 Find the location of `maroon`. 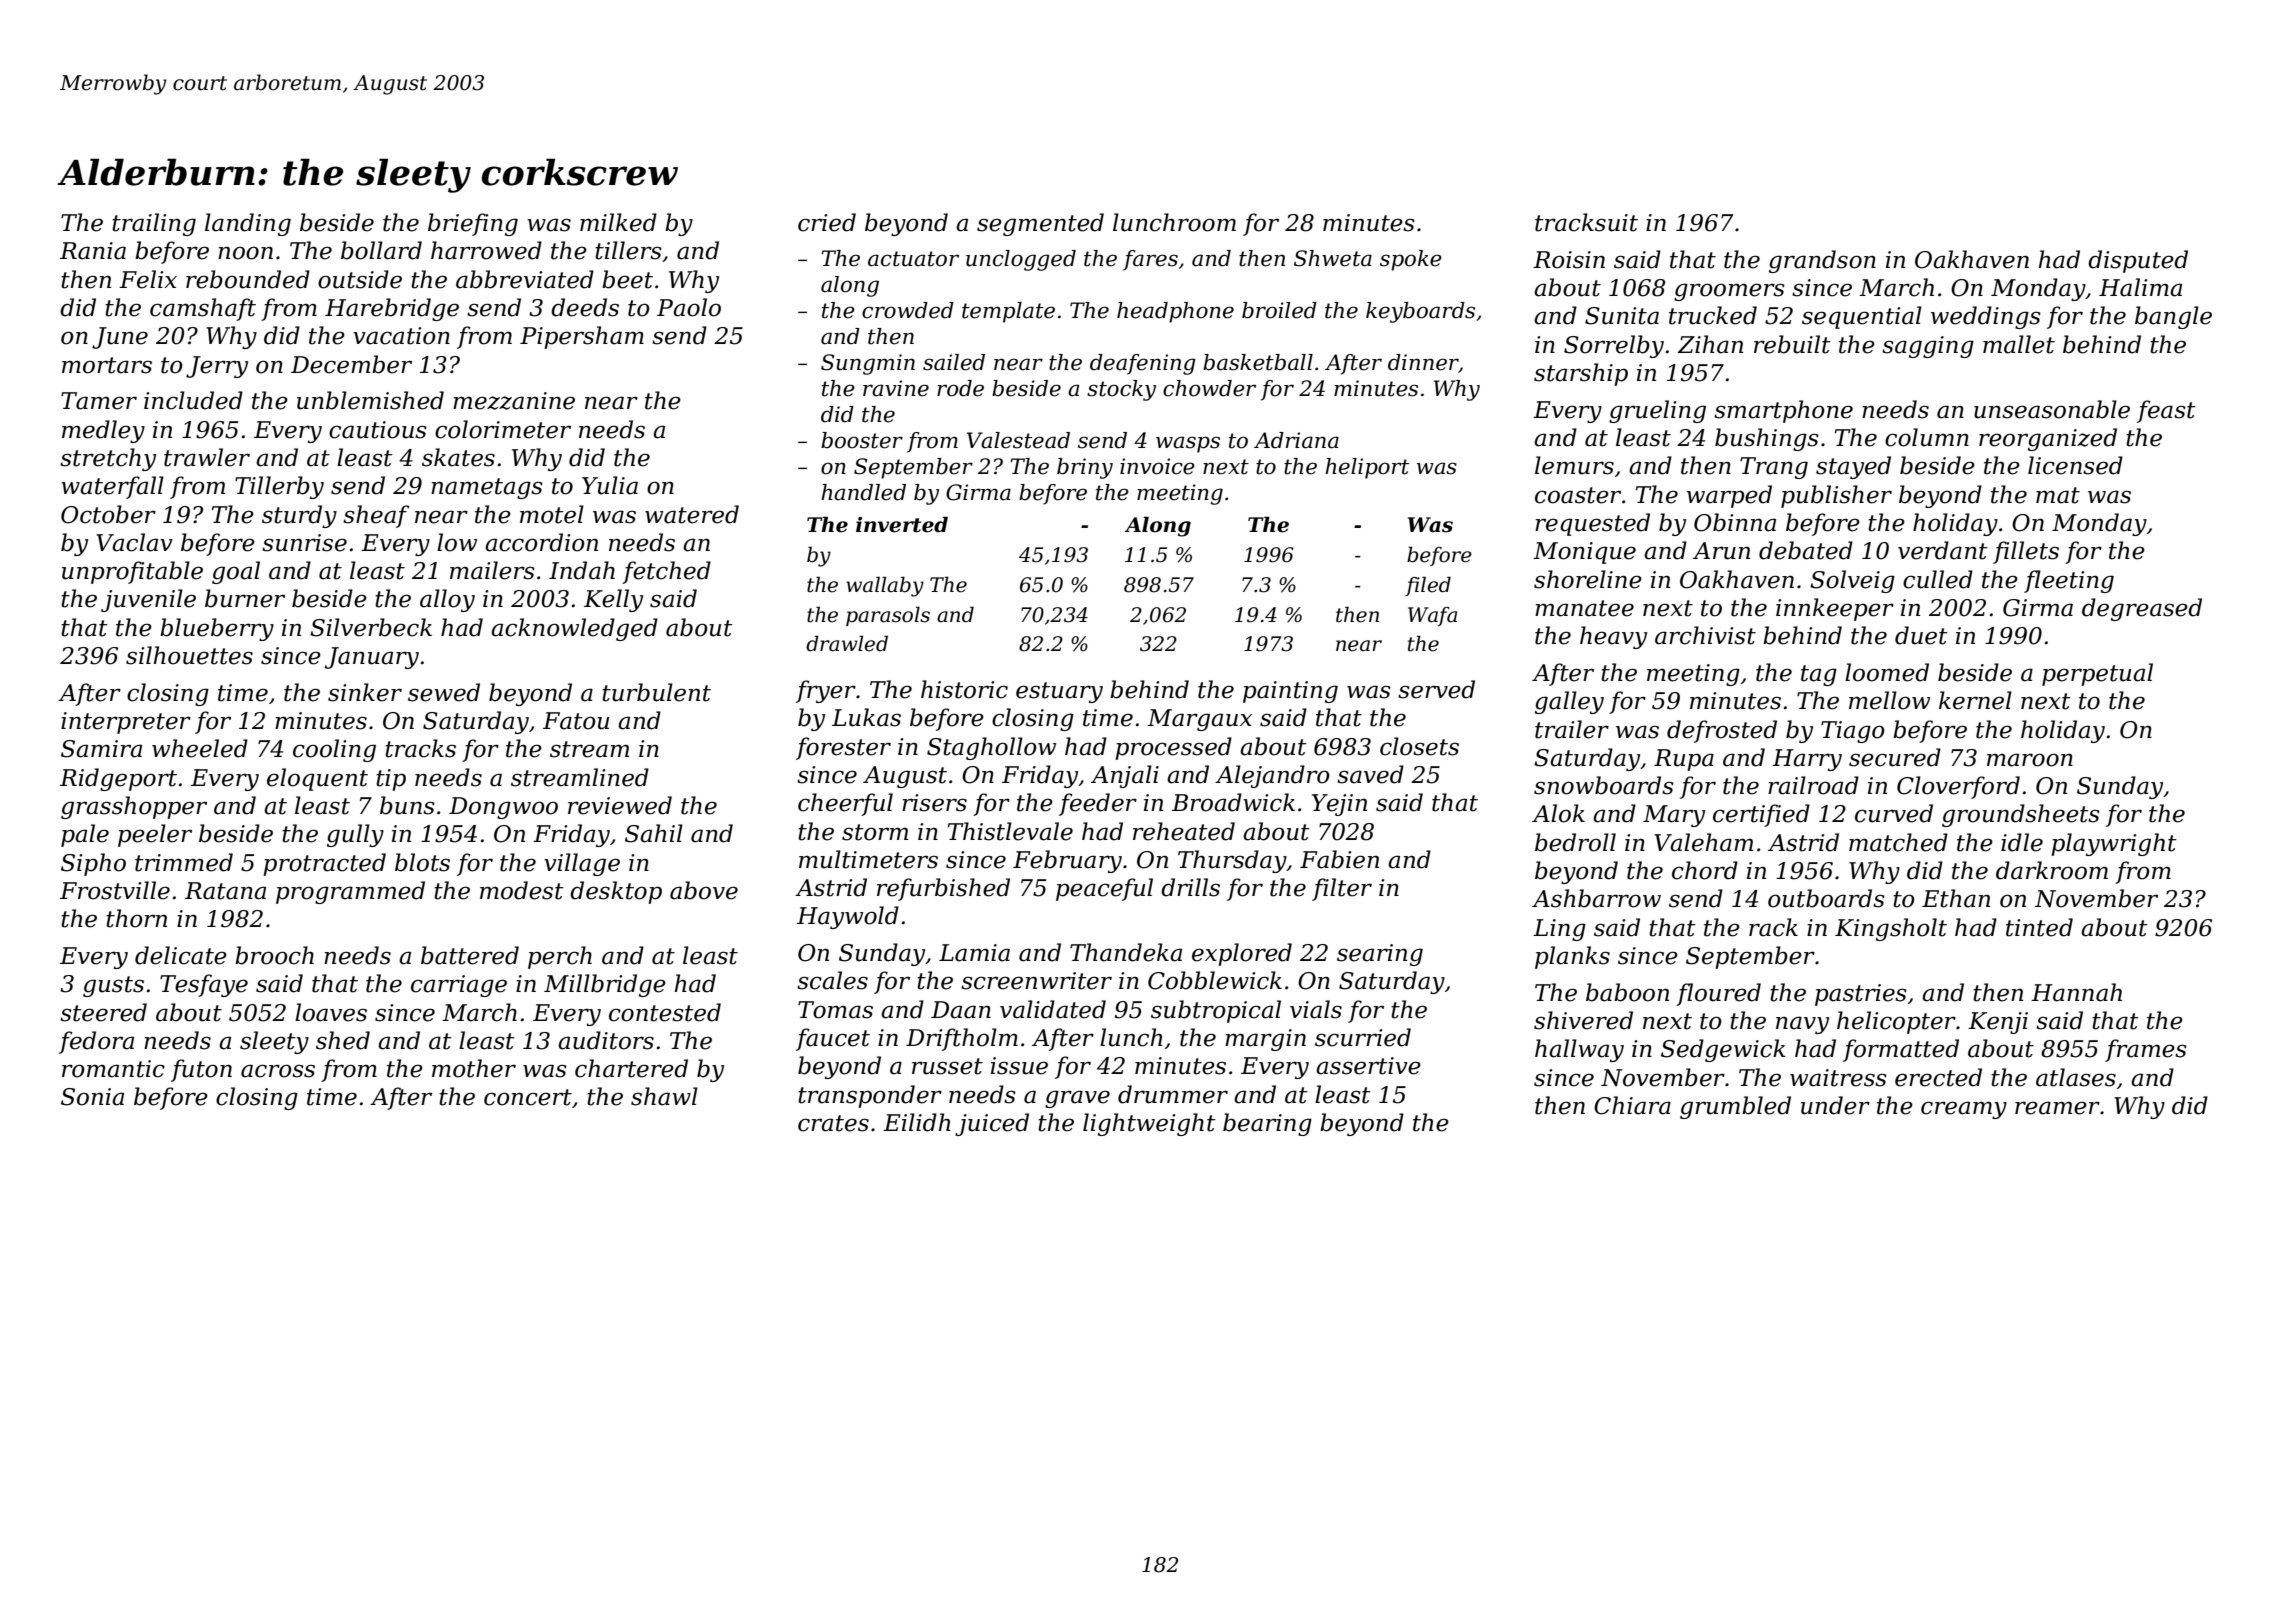

maroon is located at coordinates (2030, 760).
